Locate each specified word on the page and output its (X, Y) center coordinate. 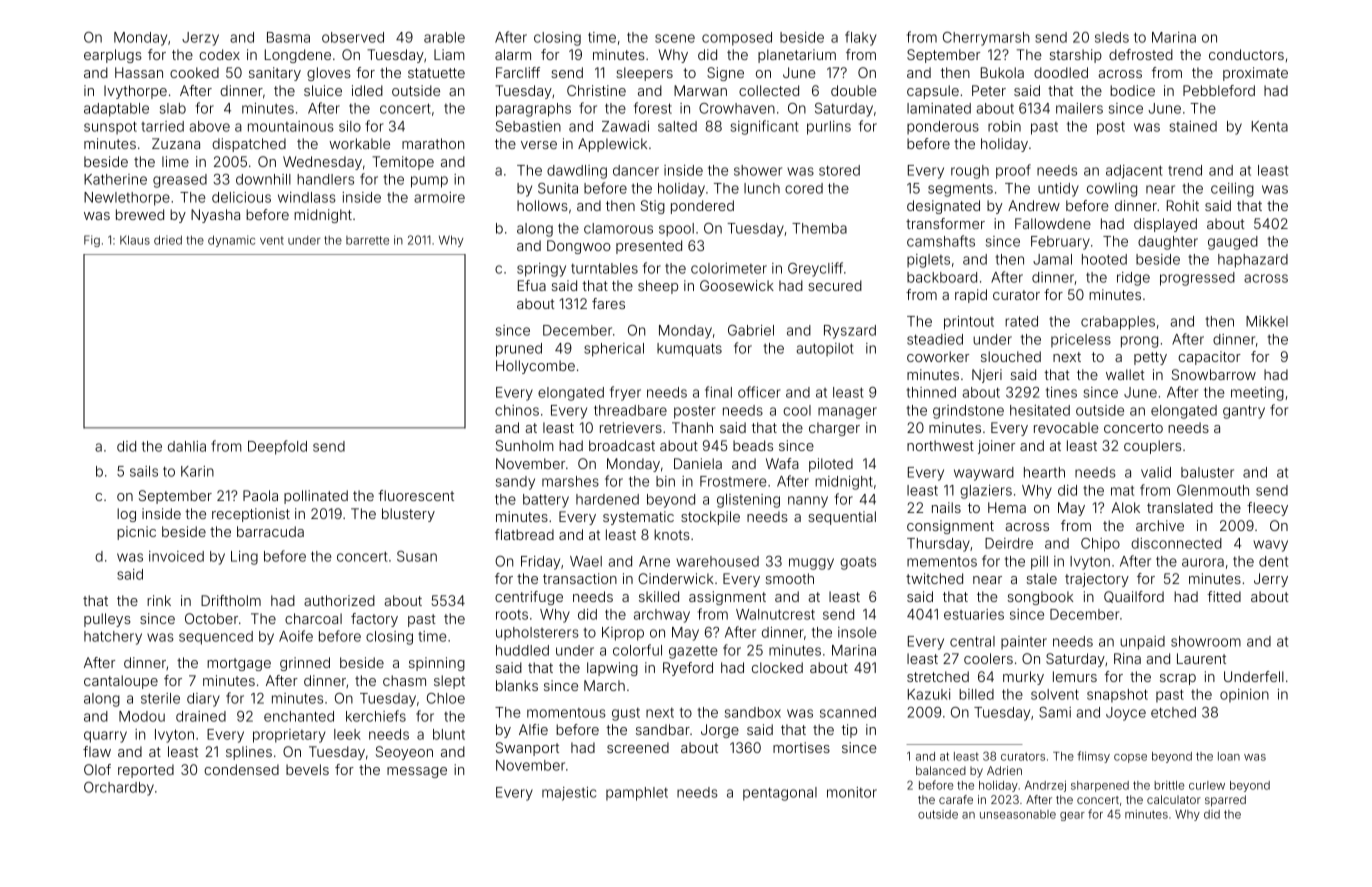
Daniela (698, 463)
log (126, 515)
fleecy (1267, 509)
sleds (1112, 37)
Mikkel (1267, 321)
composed (737, 39)
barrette (367, 240)
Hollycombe (535, 367)
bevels (307, 769)
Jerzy (200, 39)
